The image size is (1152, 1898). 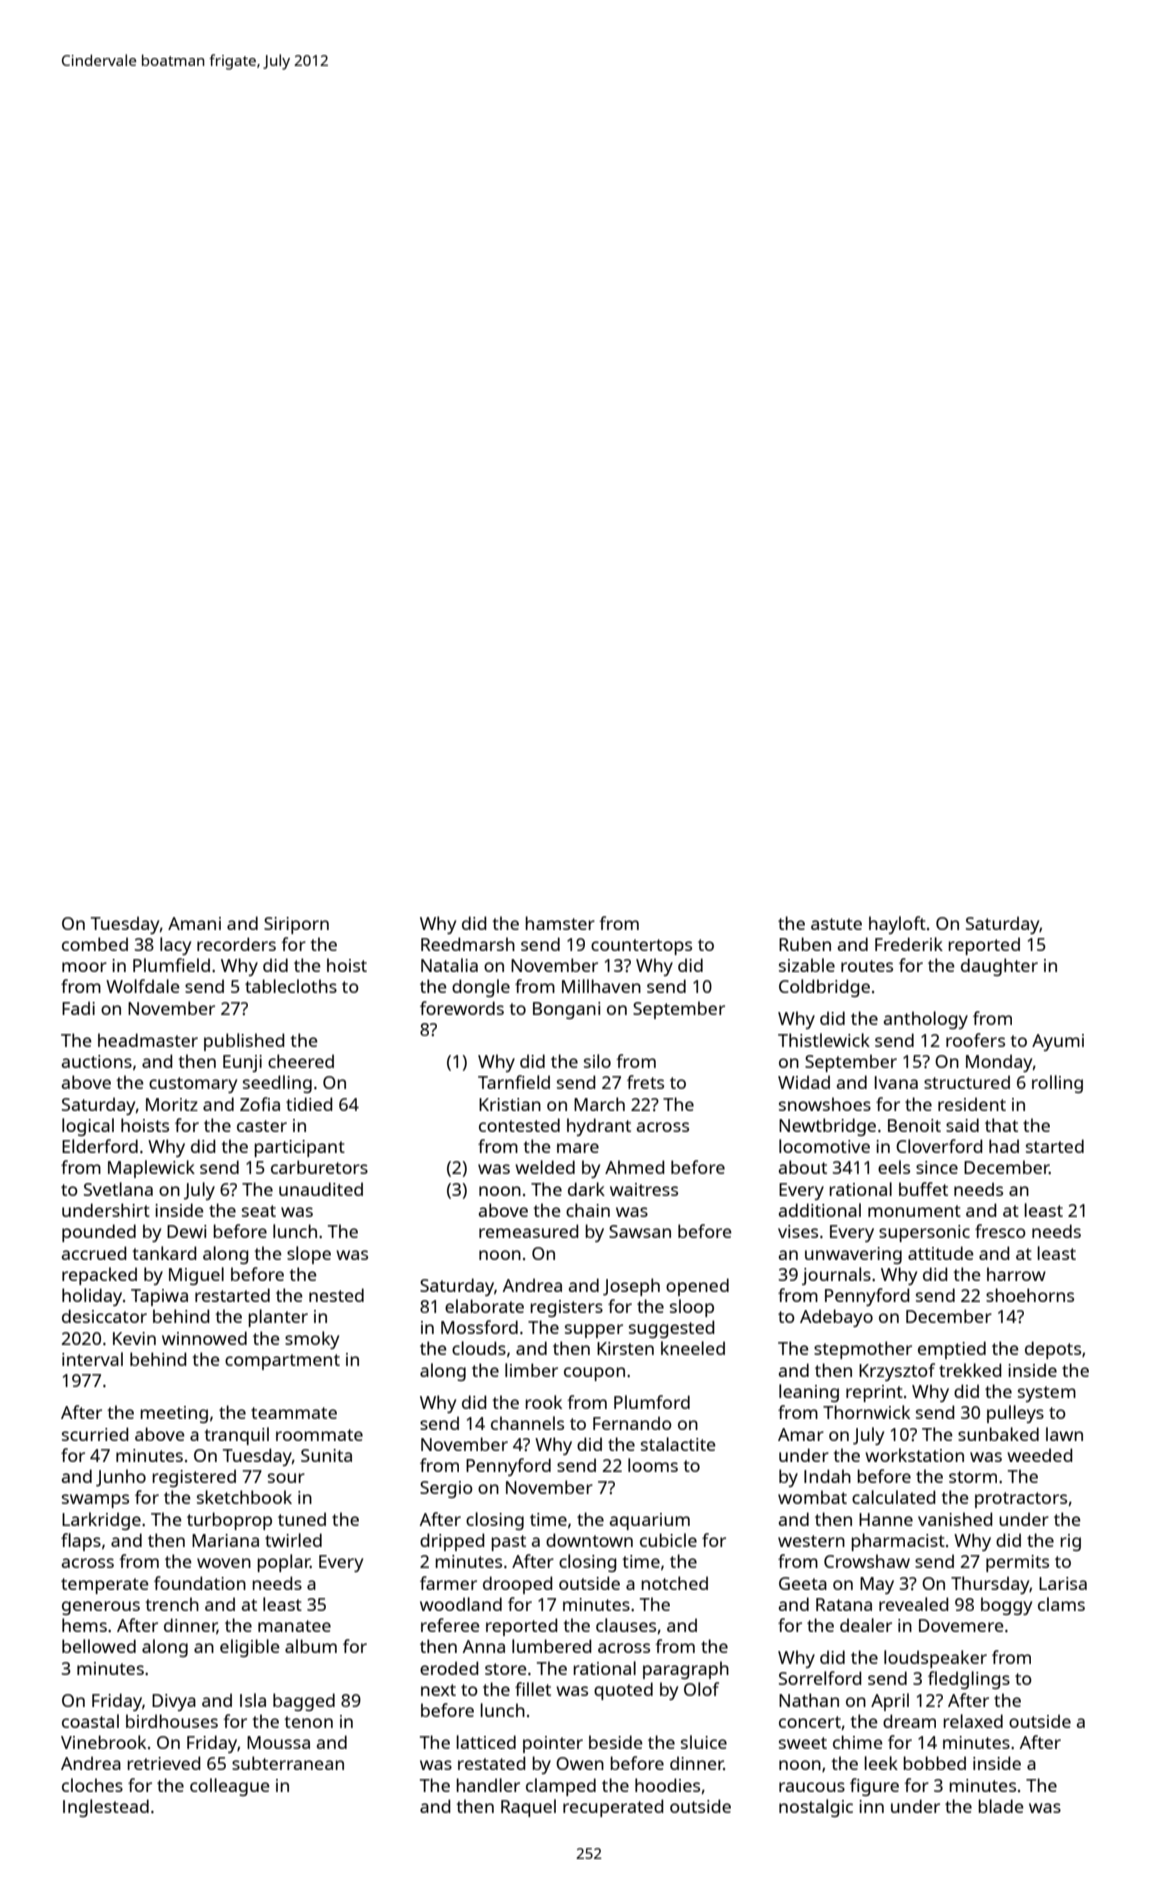 What do you see at coordinates (588, 1210) in the page?
I see `chain` at bounding box center [588, 1210].
